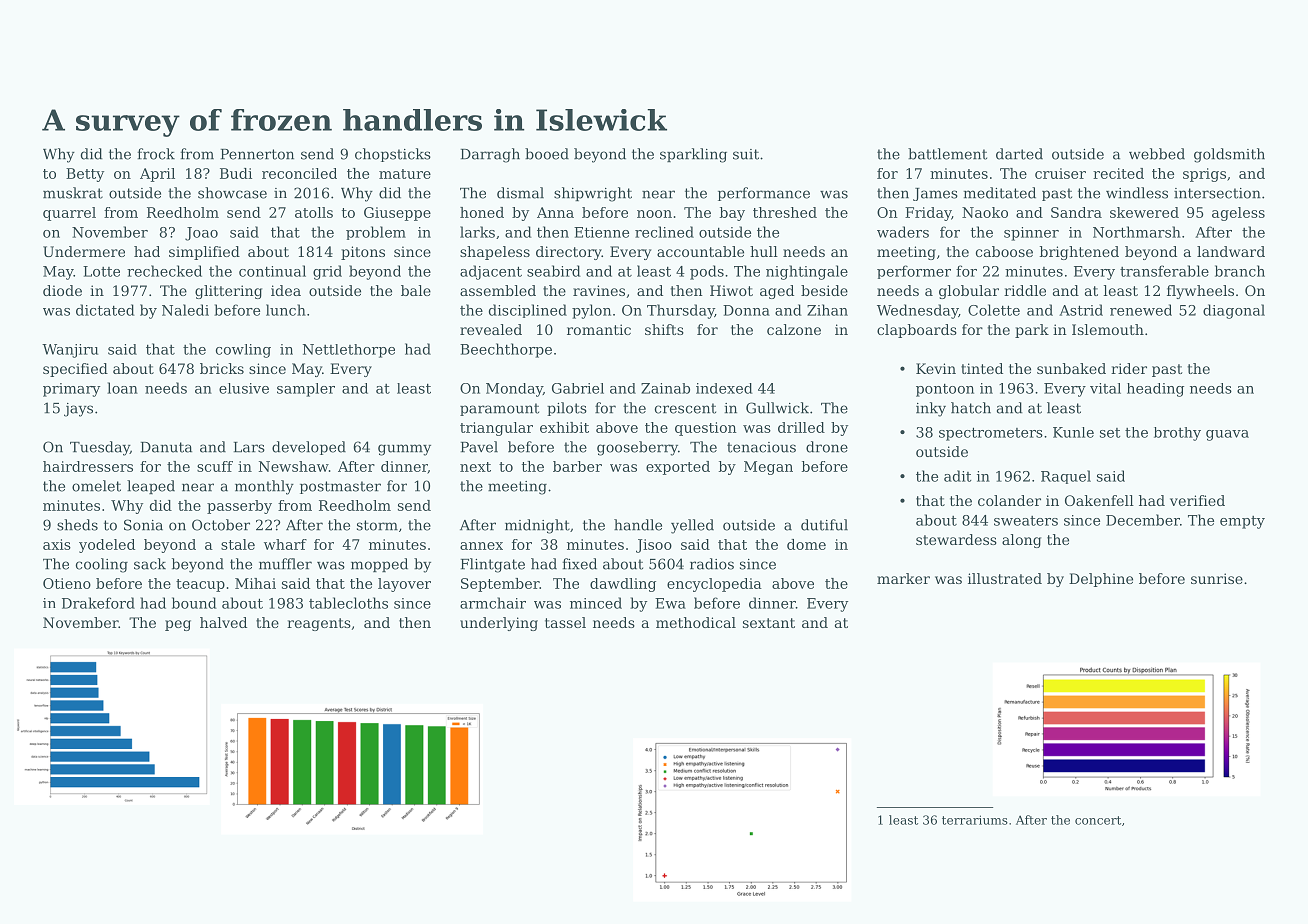  I want to click on concert, so click(1098, 820).
